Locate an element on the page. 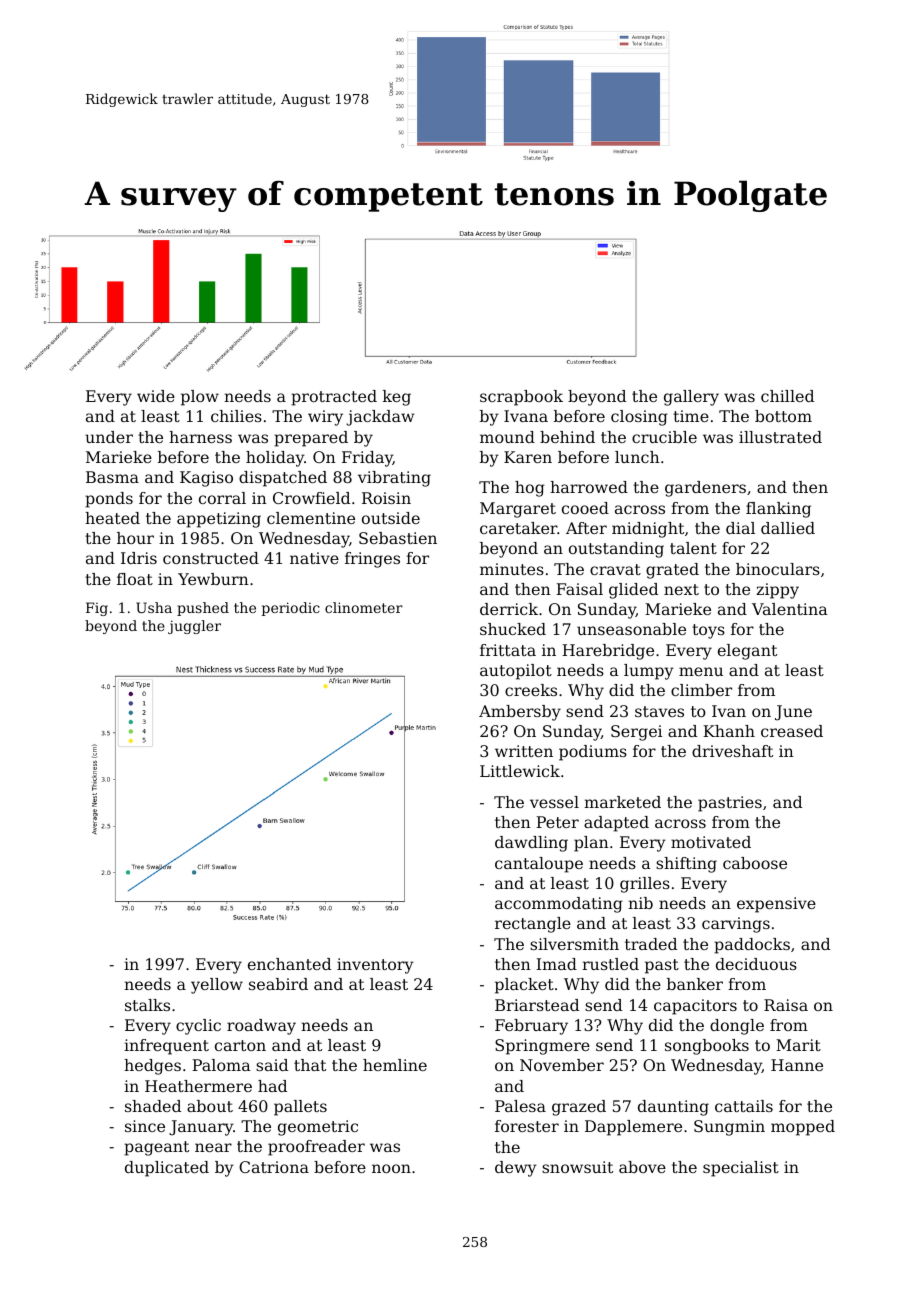 Image resolution: width=924 pixels, height=1311 pixels. gallery is located at coordinates (691, 398).
